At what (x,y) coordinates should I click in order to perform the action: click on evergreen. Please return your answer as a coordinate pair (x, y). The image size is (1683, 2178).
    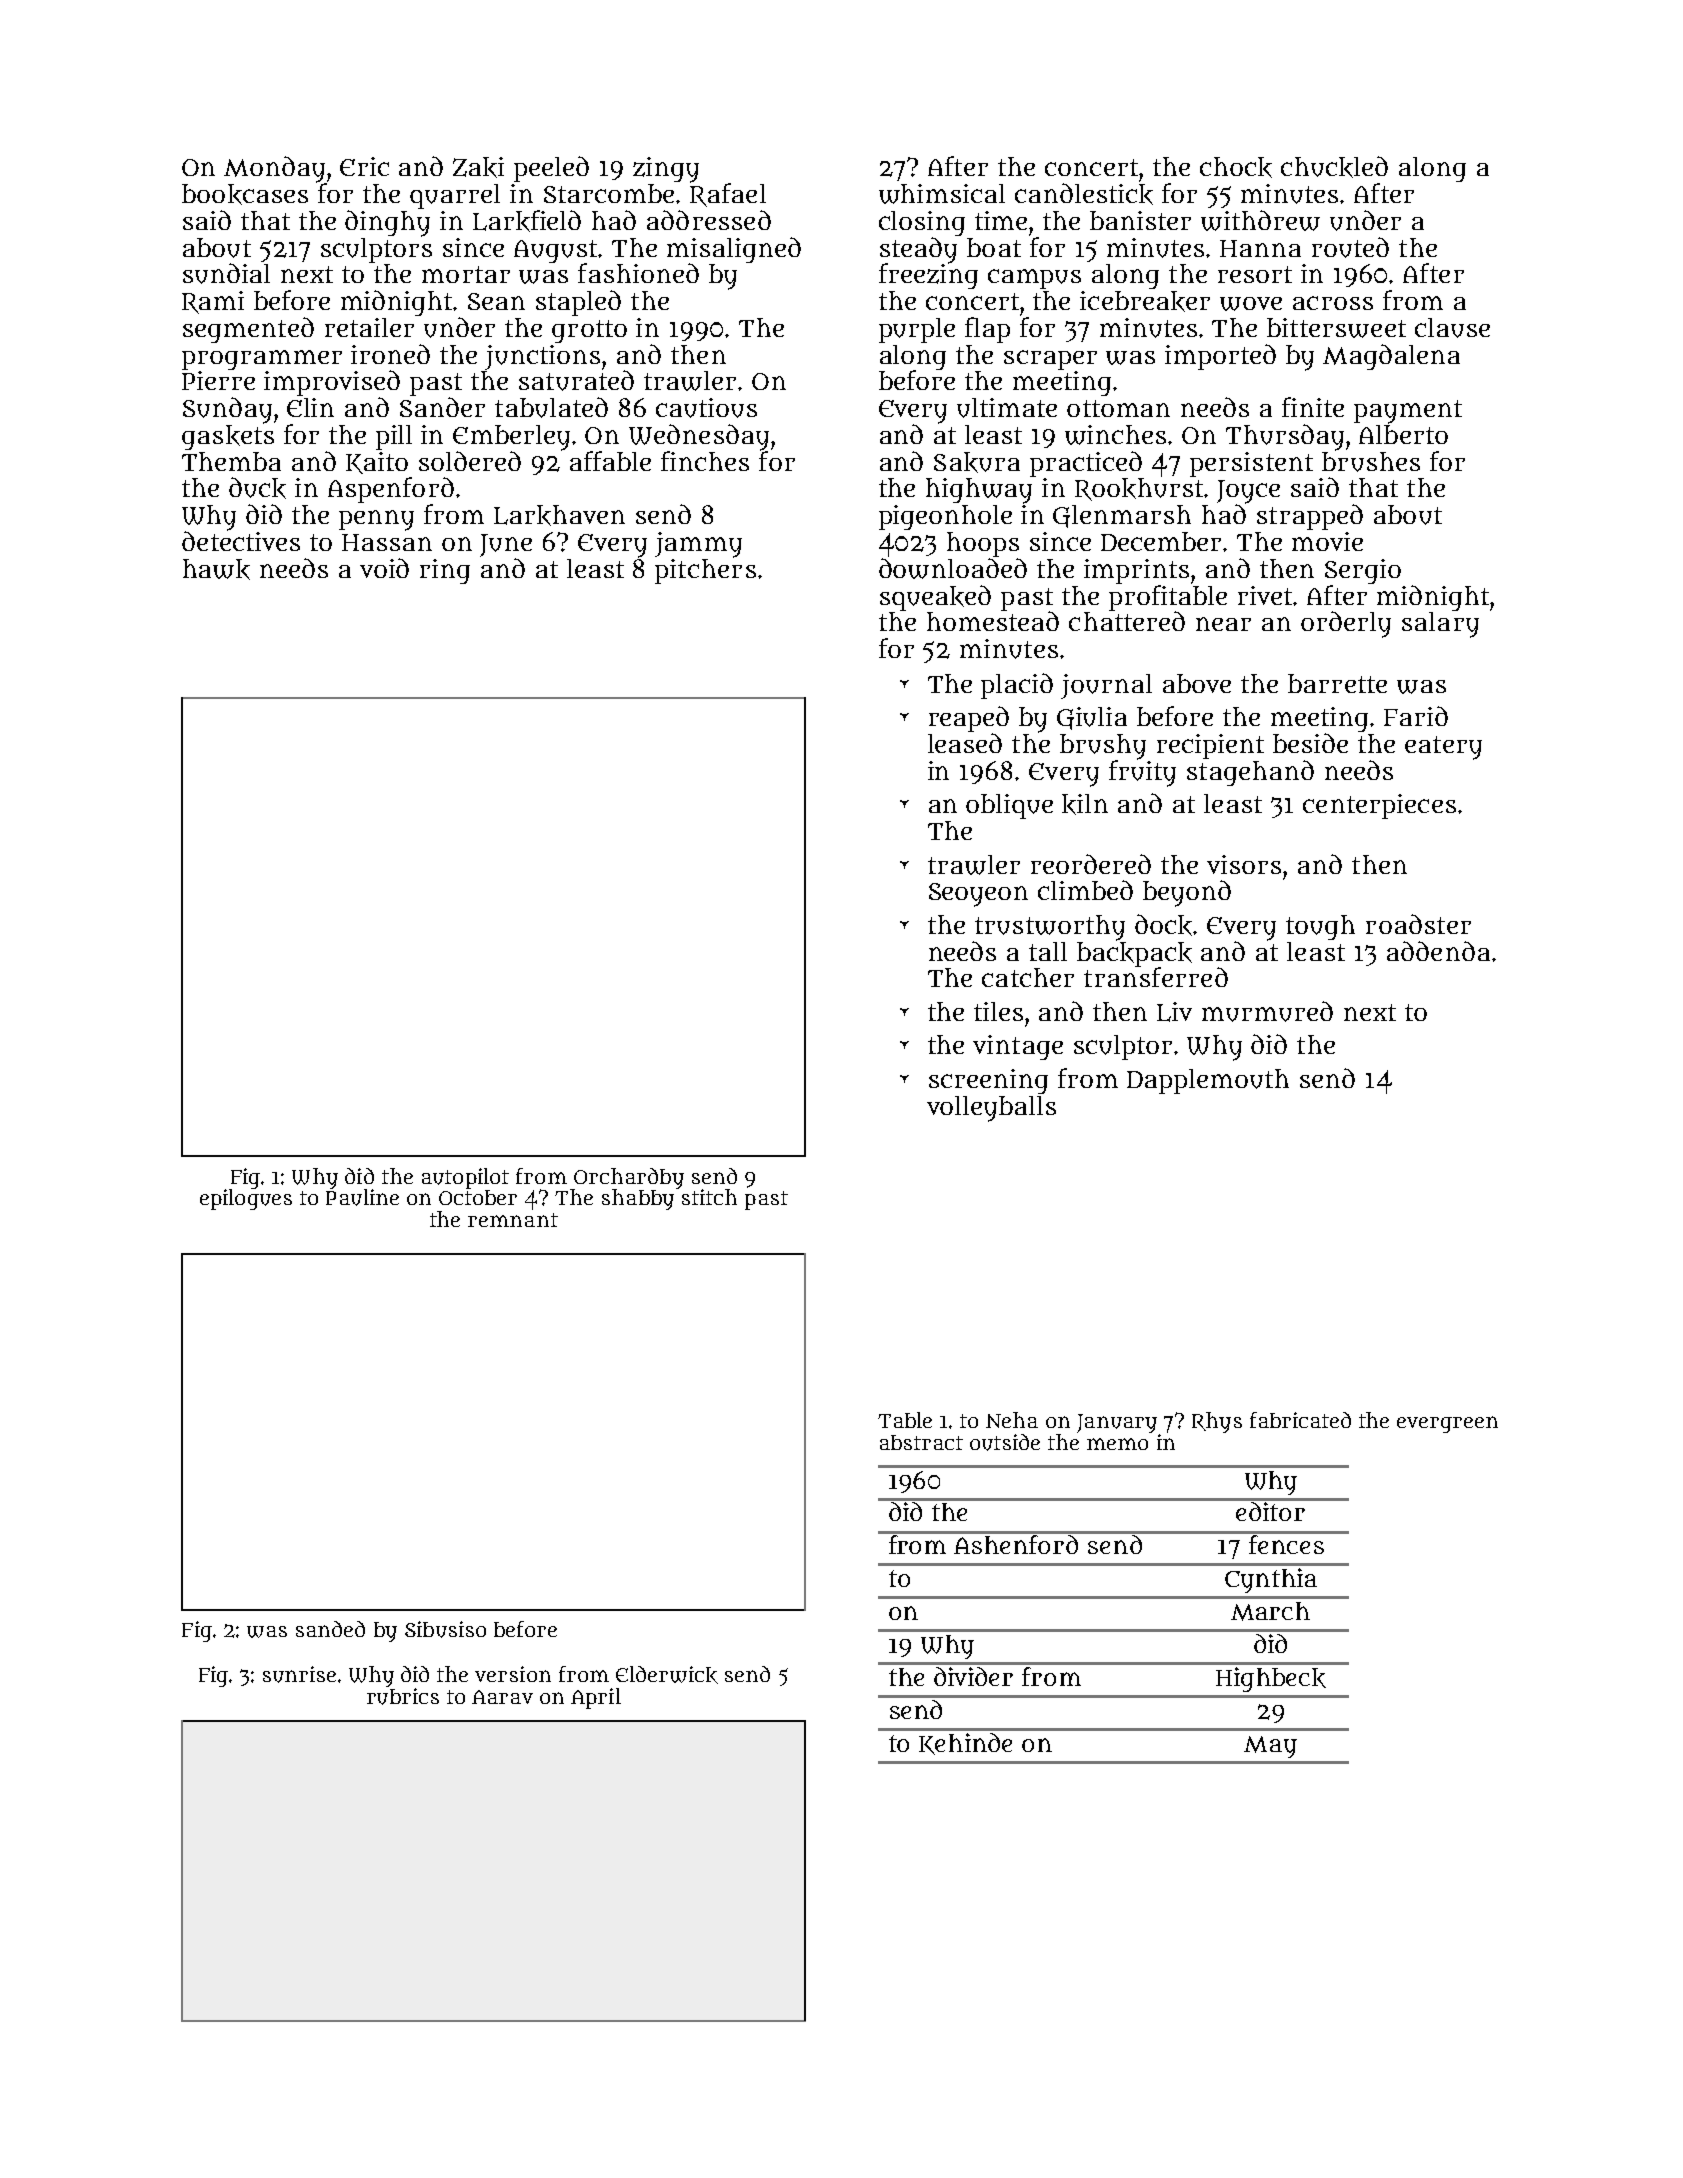
    Looking at the image, I should click on (1447, 1424).
